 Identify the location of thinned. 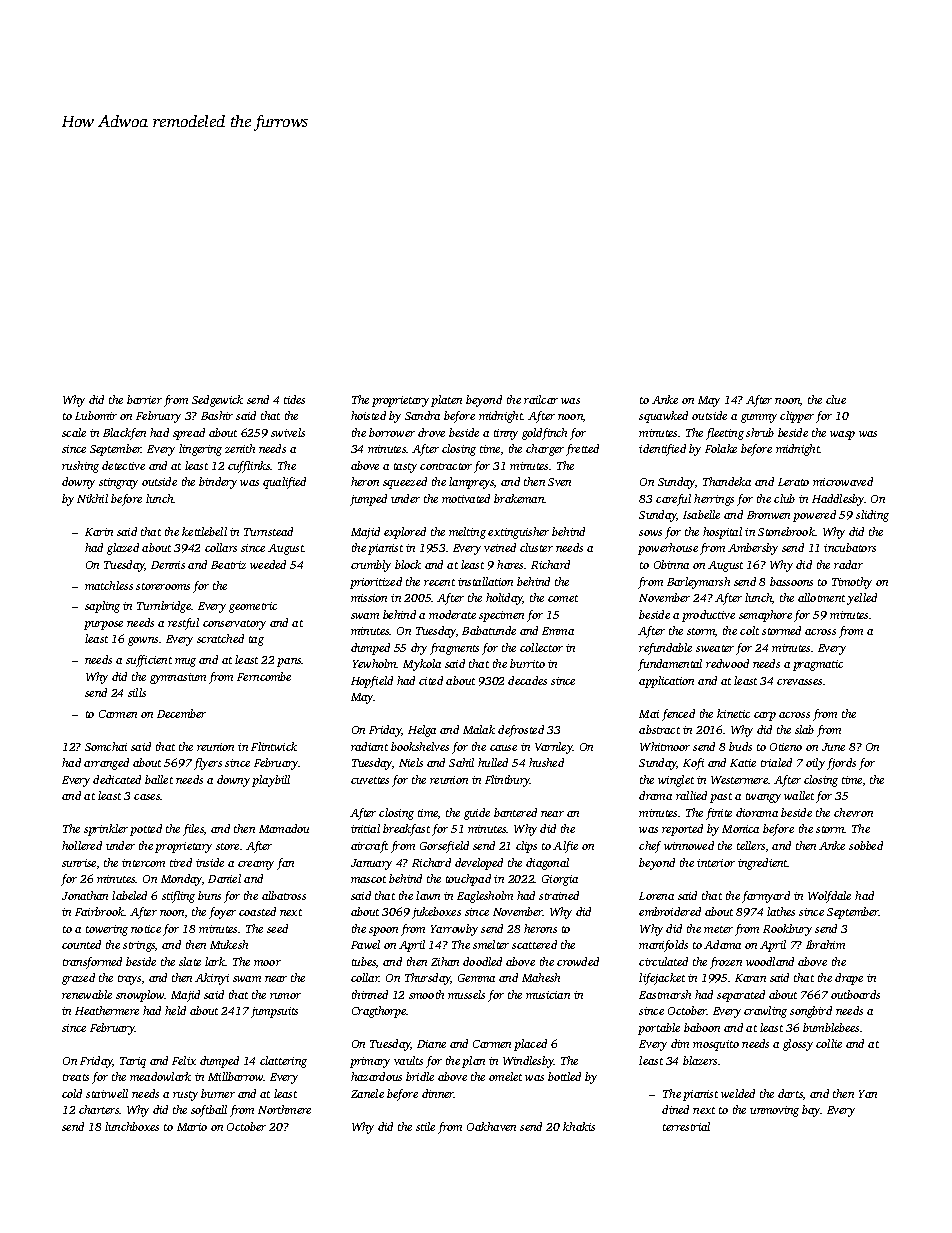
(370, 994).
